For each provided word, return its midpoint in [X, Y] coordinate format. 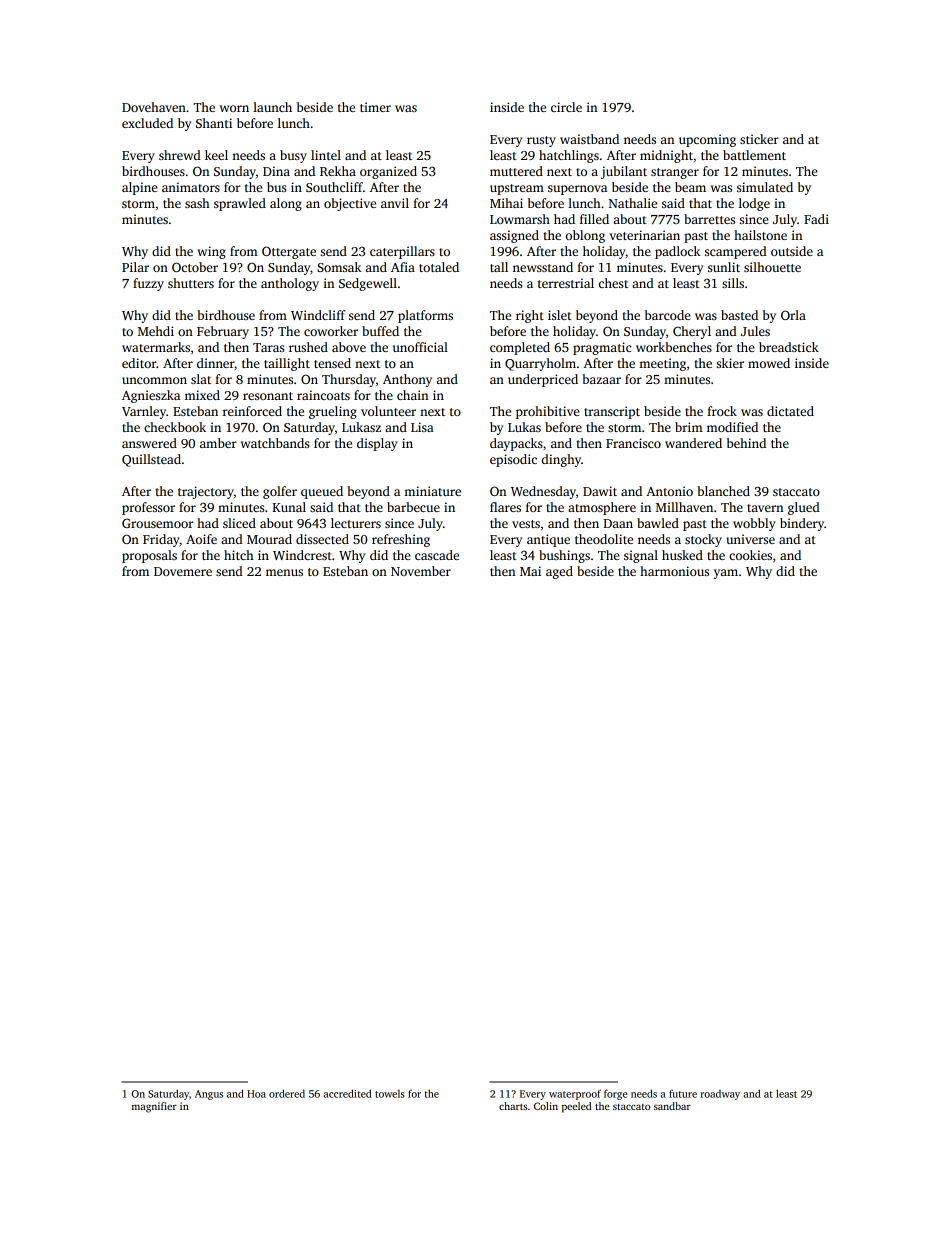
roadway [720, 1095]
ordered [287, 1093]
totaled [439, 267]
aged [559, 572]
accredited [347, 1093]
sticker [759, 139]
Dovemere [183, 571]
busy [293, 156]
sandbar [672, 1106]
